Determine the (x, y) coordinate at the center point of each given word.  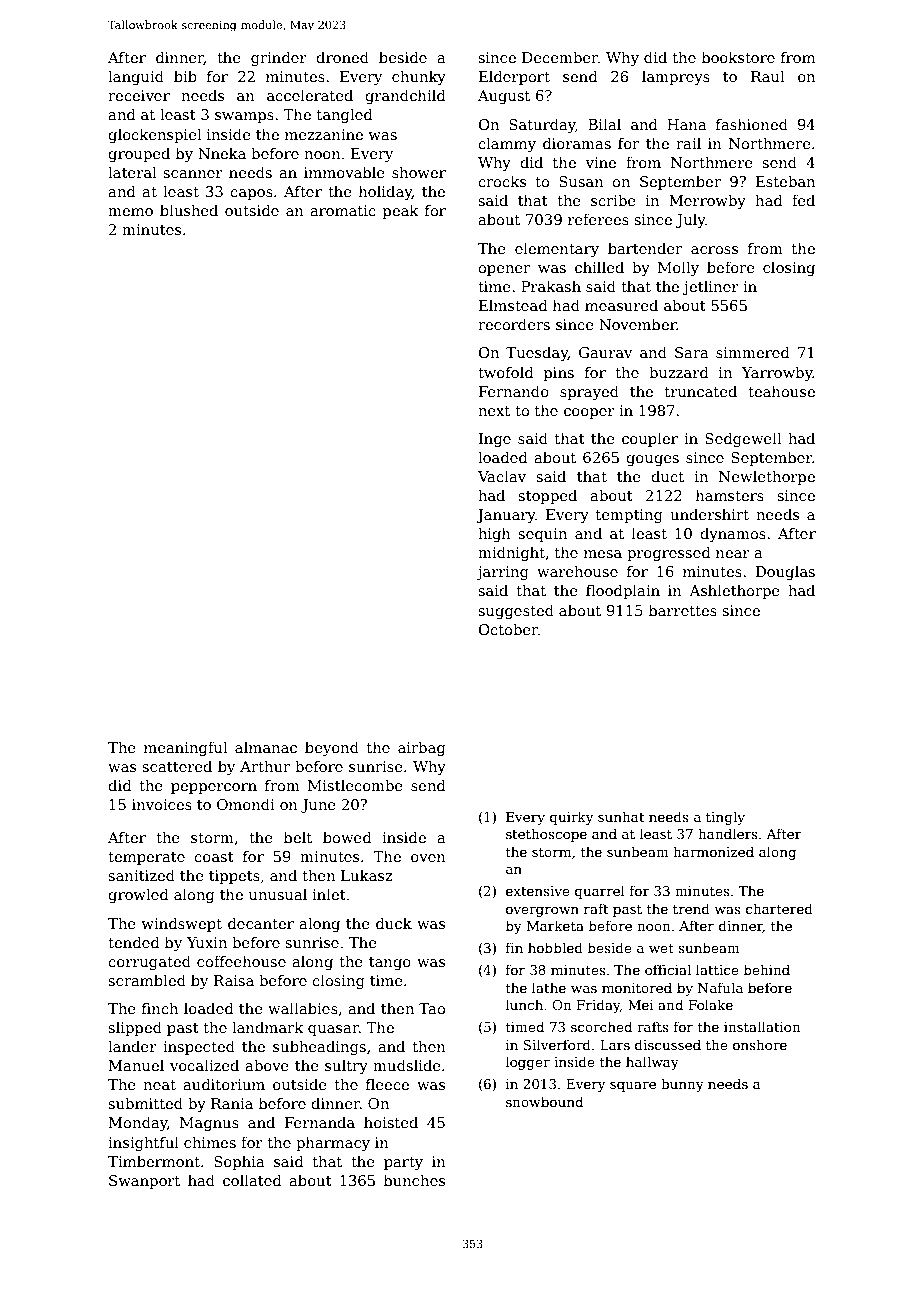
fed (803, 200)
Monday (138, 1123)
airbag (421, 748)
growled (138, 895)
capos (251, 194)
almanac (266, 747)
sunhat (621, 816)
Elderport (514, 77)
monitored (637, 987)
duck (394, 923)
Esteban (785, 181)
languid (136, 77)
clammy (507, 144)
